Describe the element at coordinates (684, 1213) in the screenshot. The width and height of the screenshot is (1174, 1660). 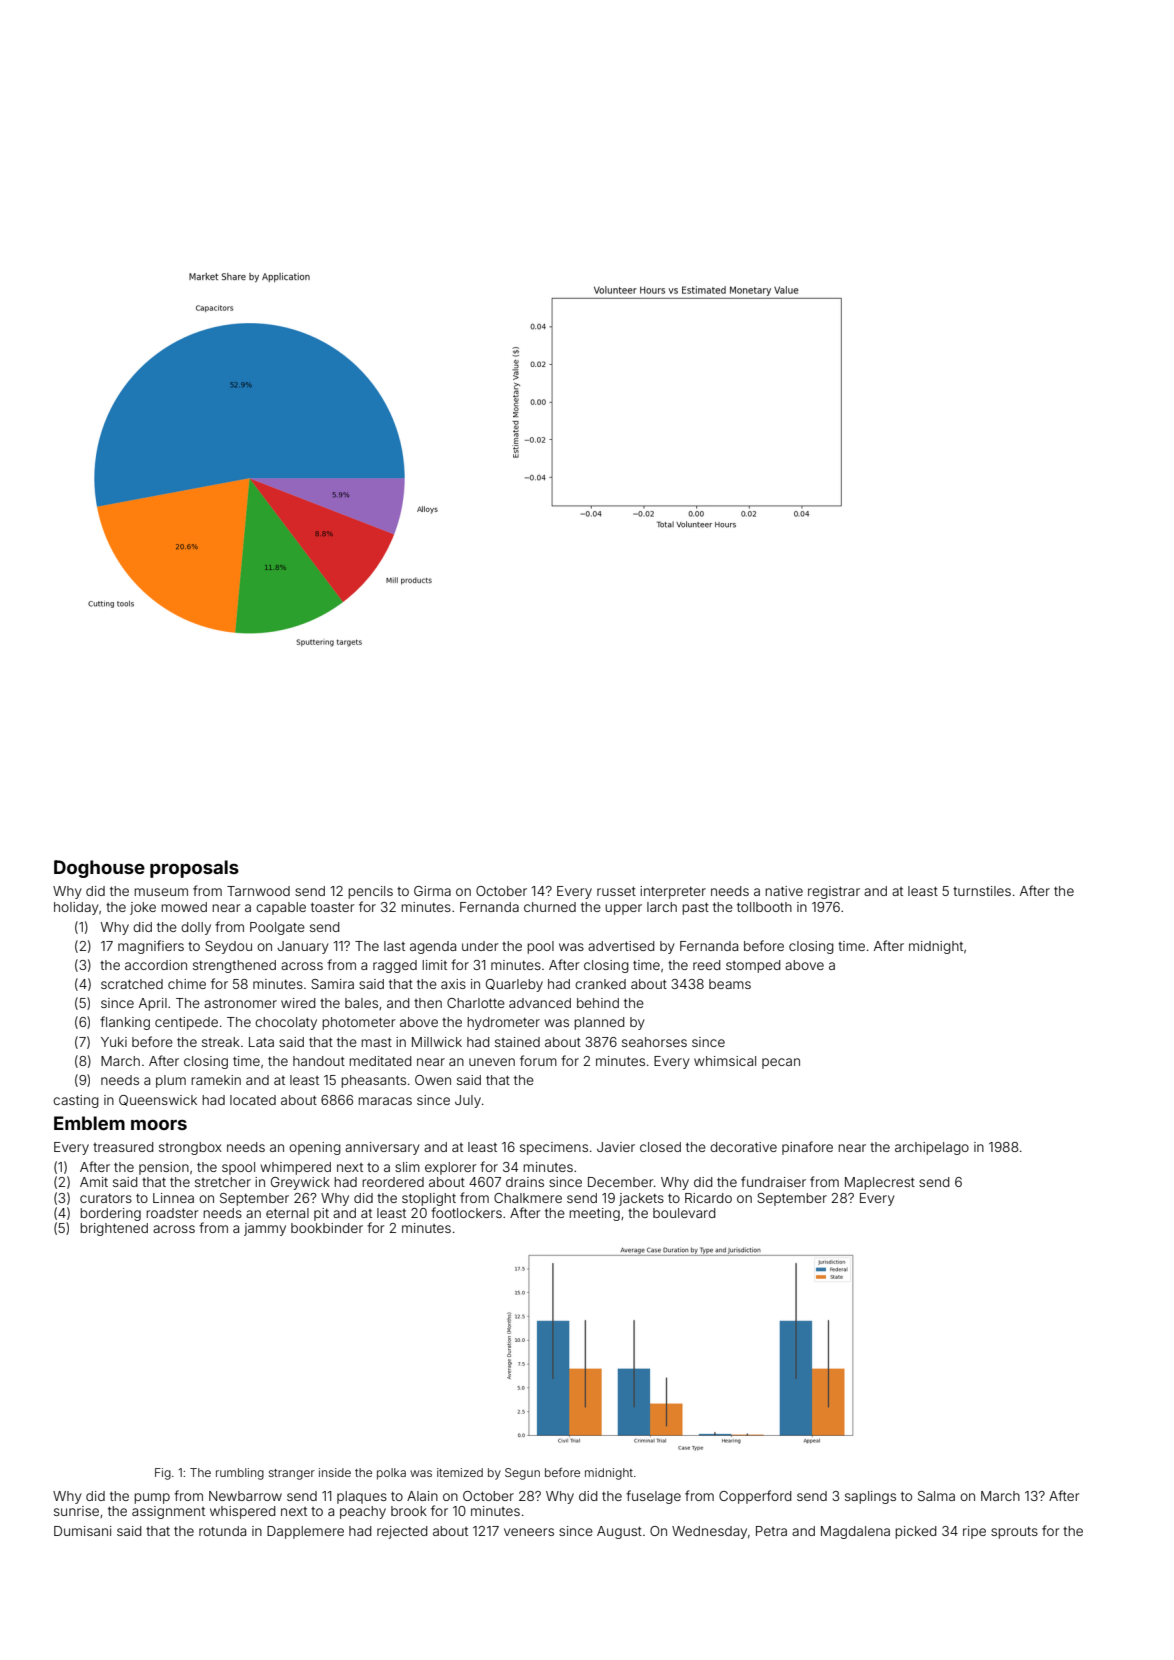
I see `boulevard` at that location.
